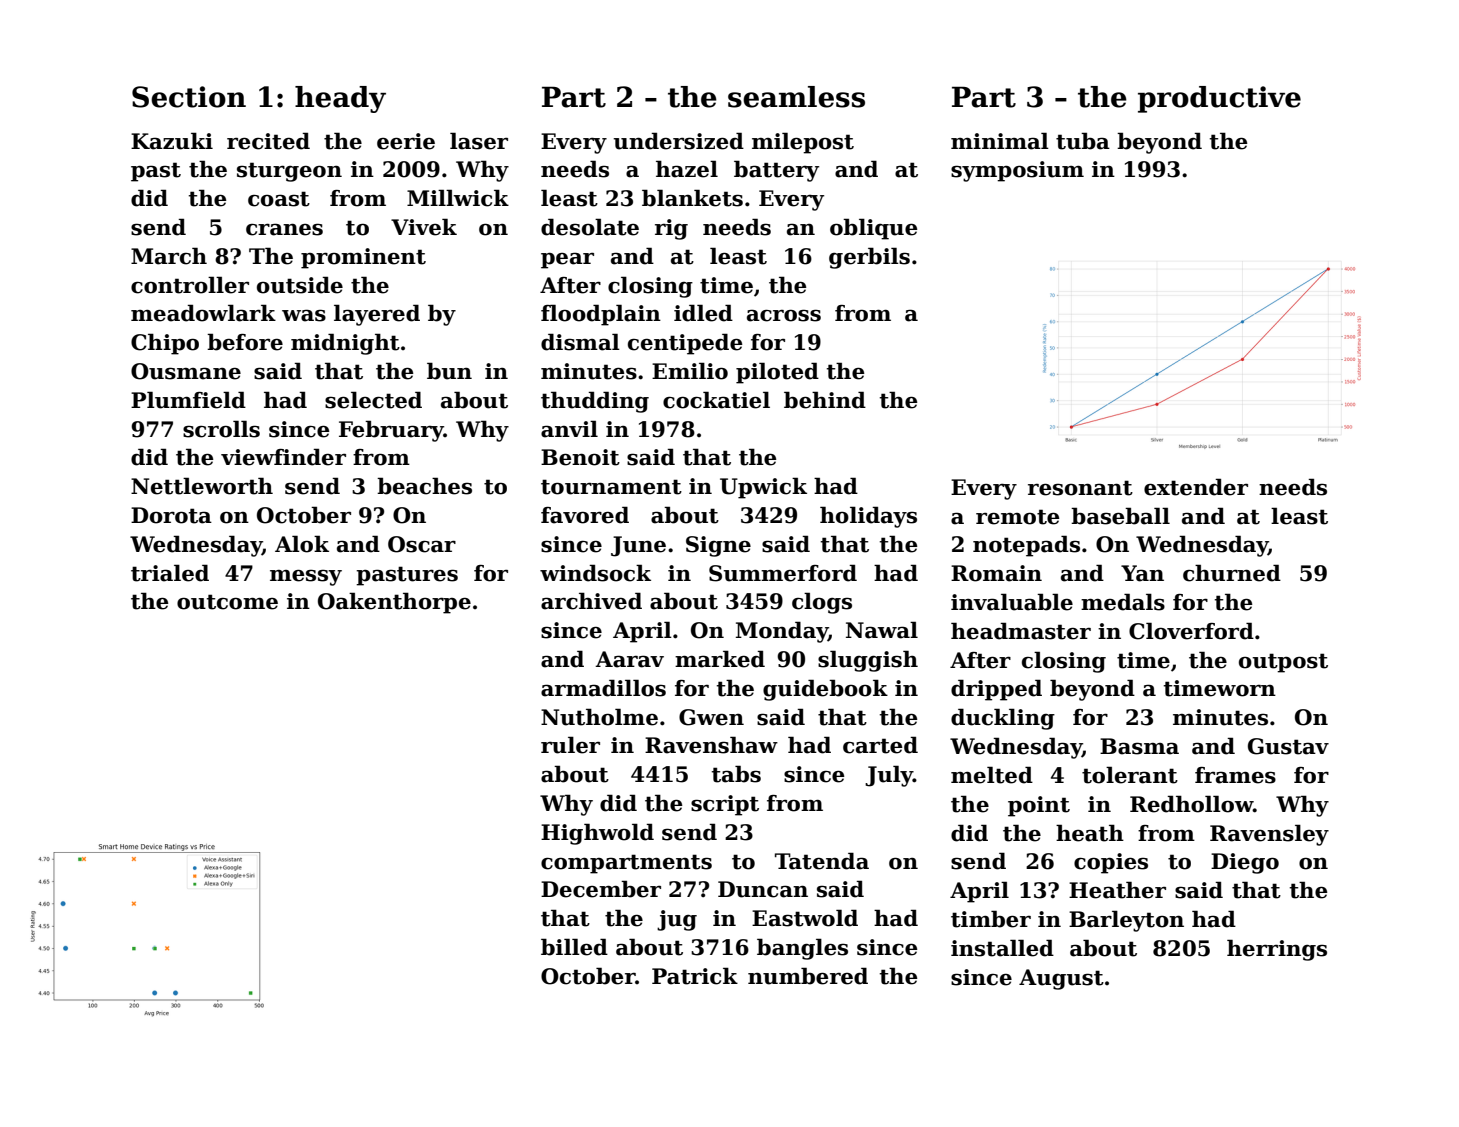  Describe the element at coordinates (796, 97) in the screenshot. I see `seamless` at that location.
